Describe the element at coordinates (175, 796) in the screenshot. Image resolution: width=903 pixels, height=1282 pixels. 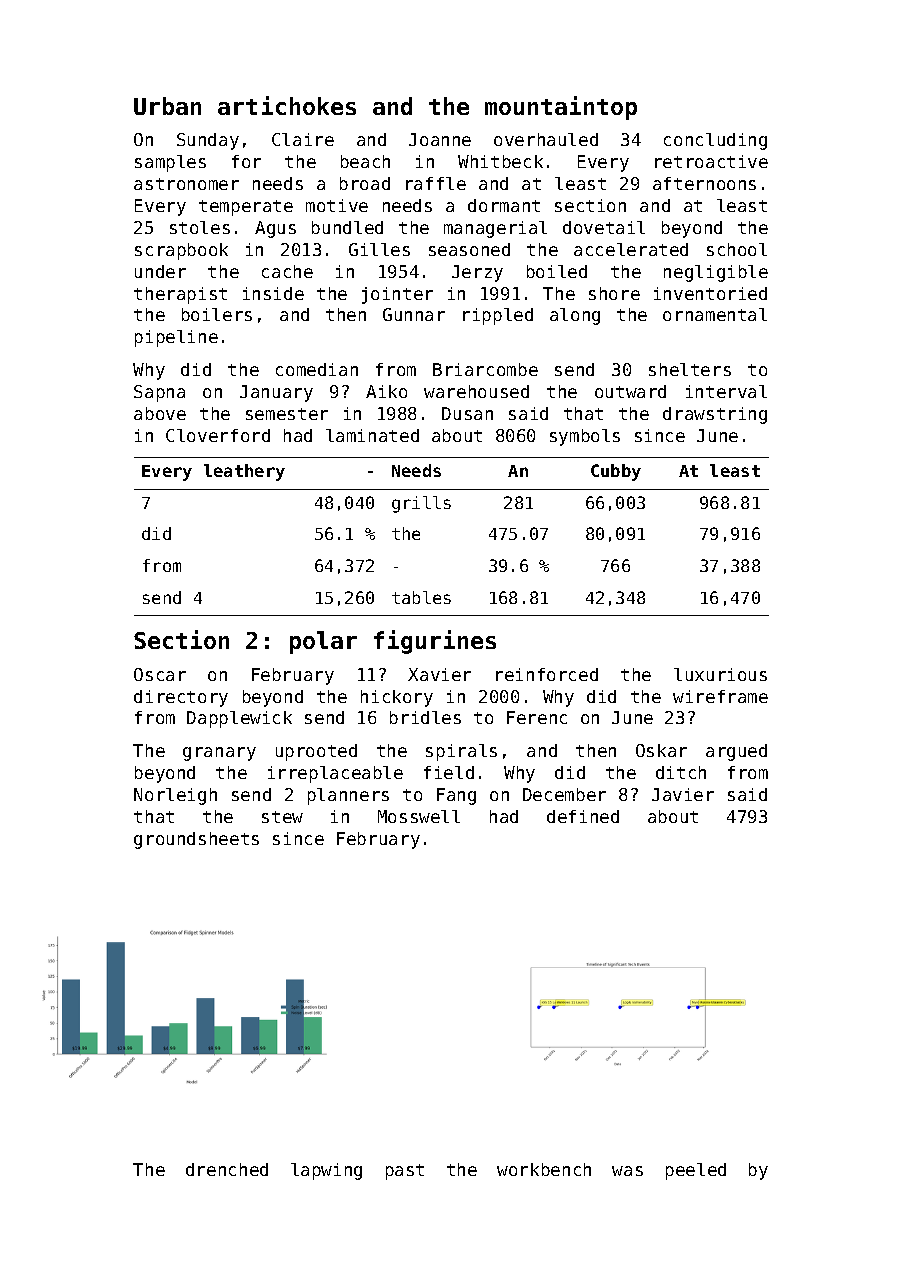
I see `Norleigh` at that location.
